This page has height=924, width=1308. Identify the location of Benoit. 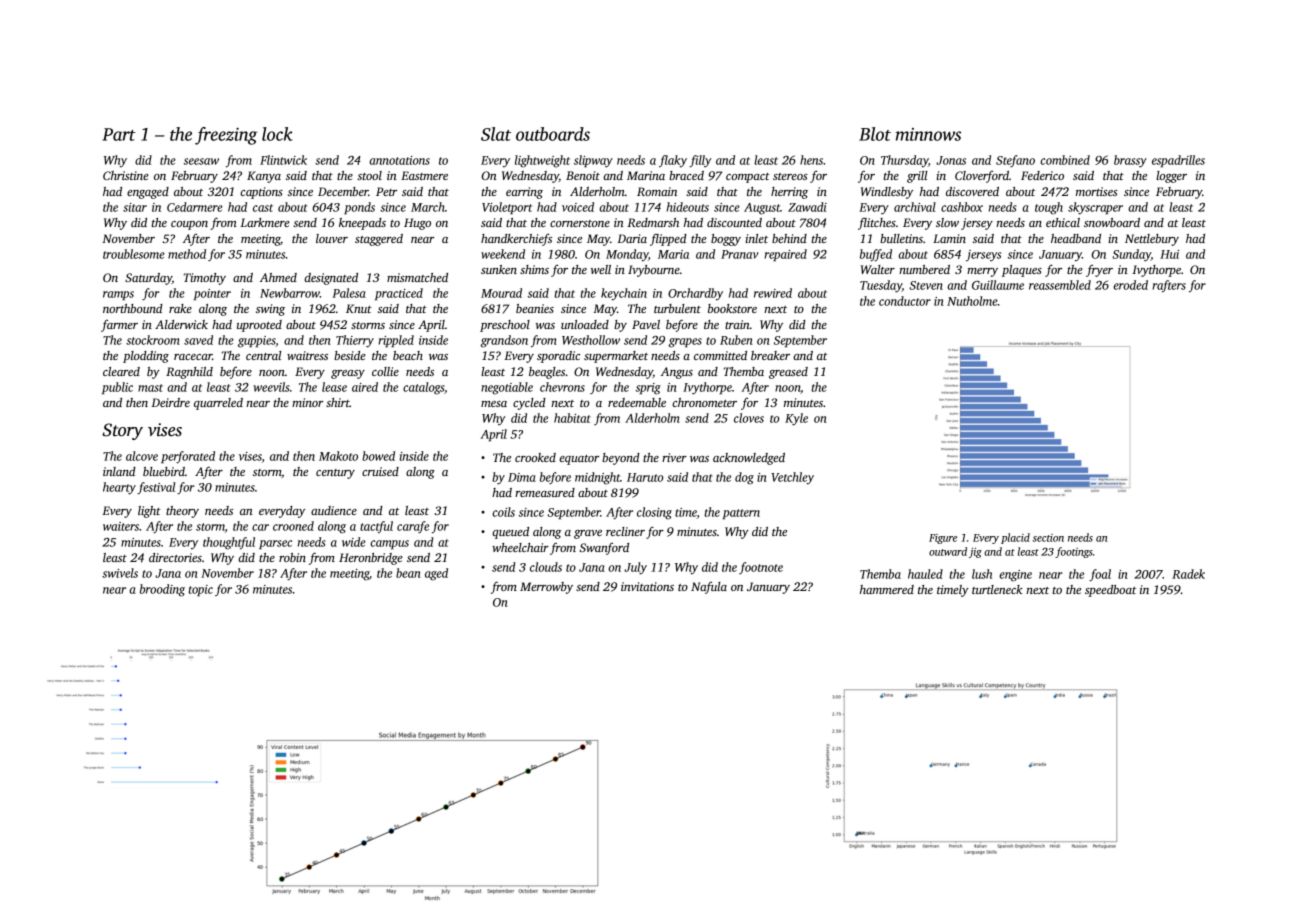
(583, 175).
